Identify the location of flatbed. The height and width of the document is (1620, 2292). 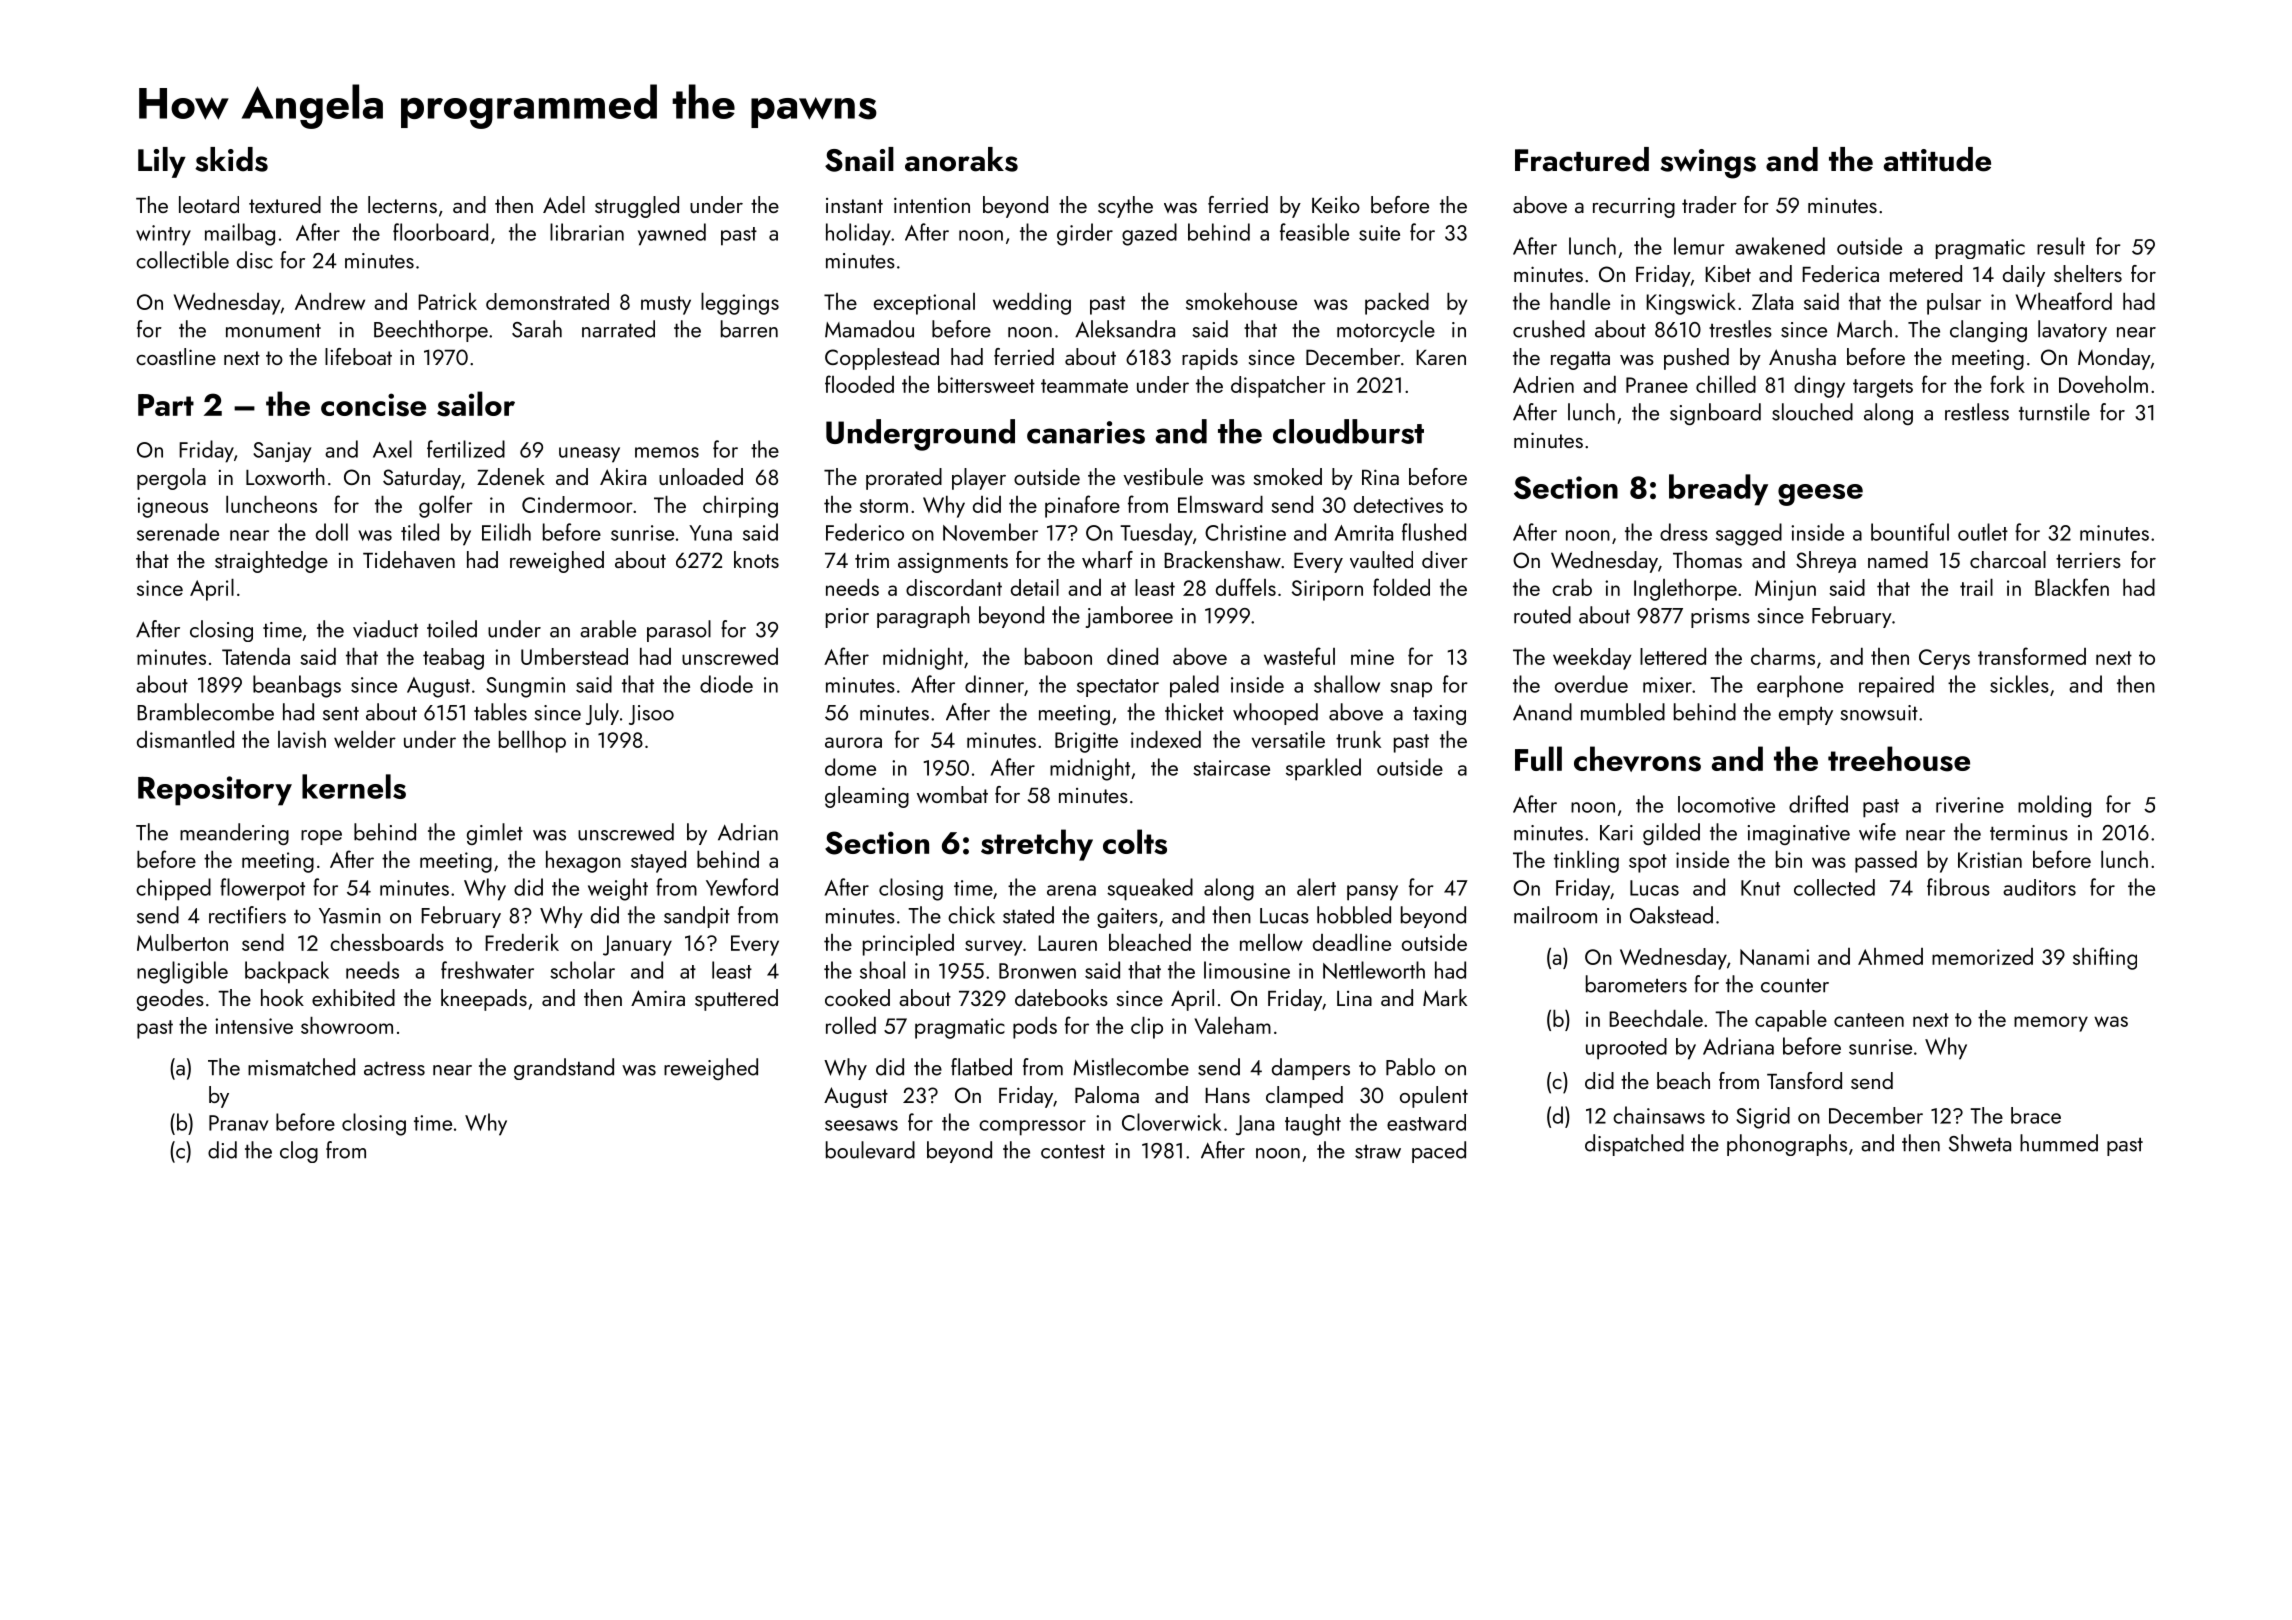
(981, 1067).
